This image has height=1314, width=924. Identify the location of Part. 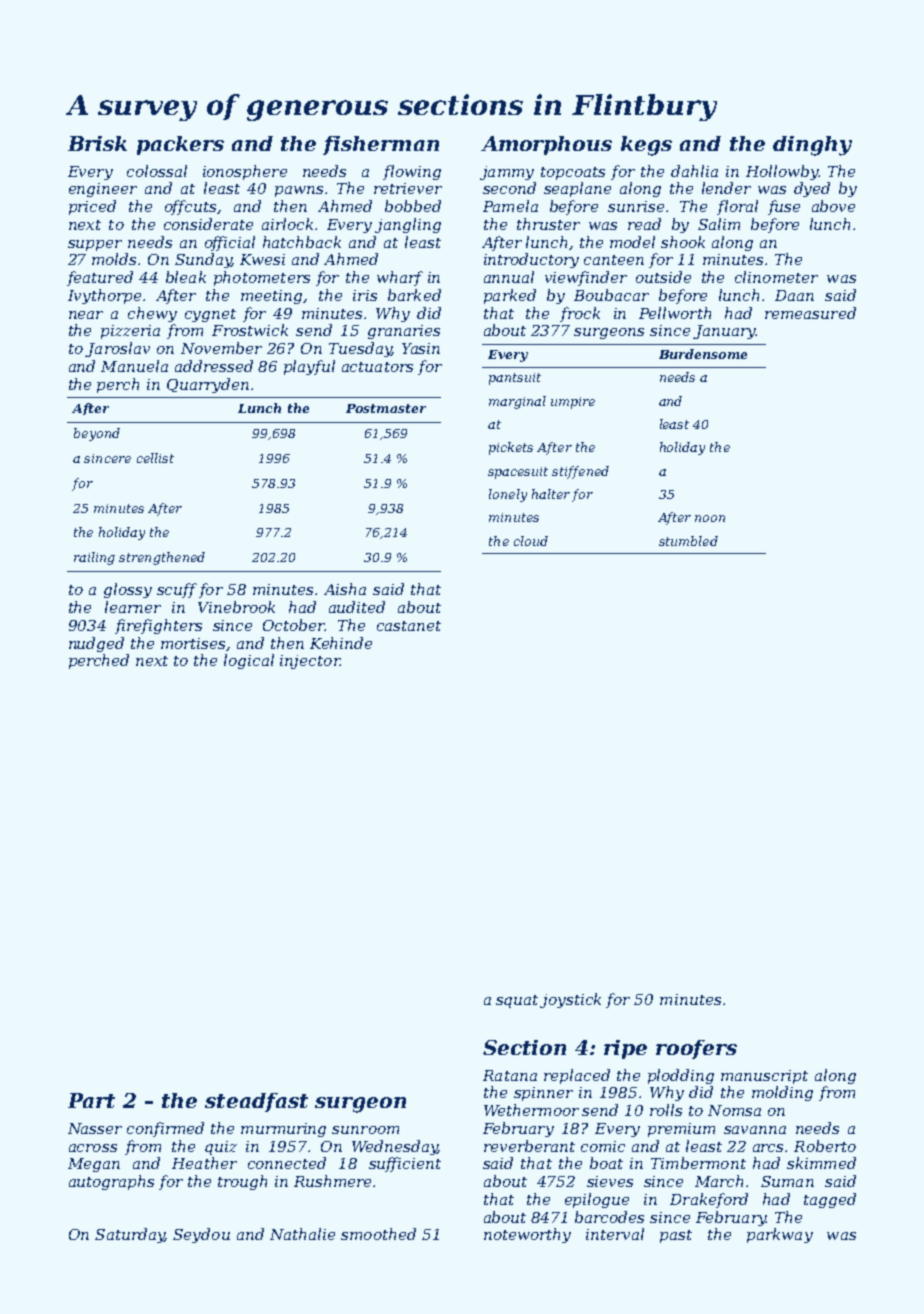
(91, 1100).
